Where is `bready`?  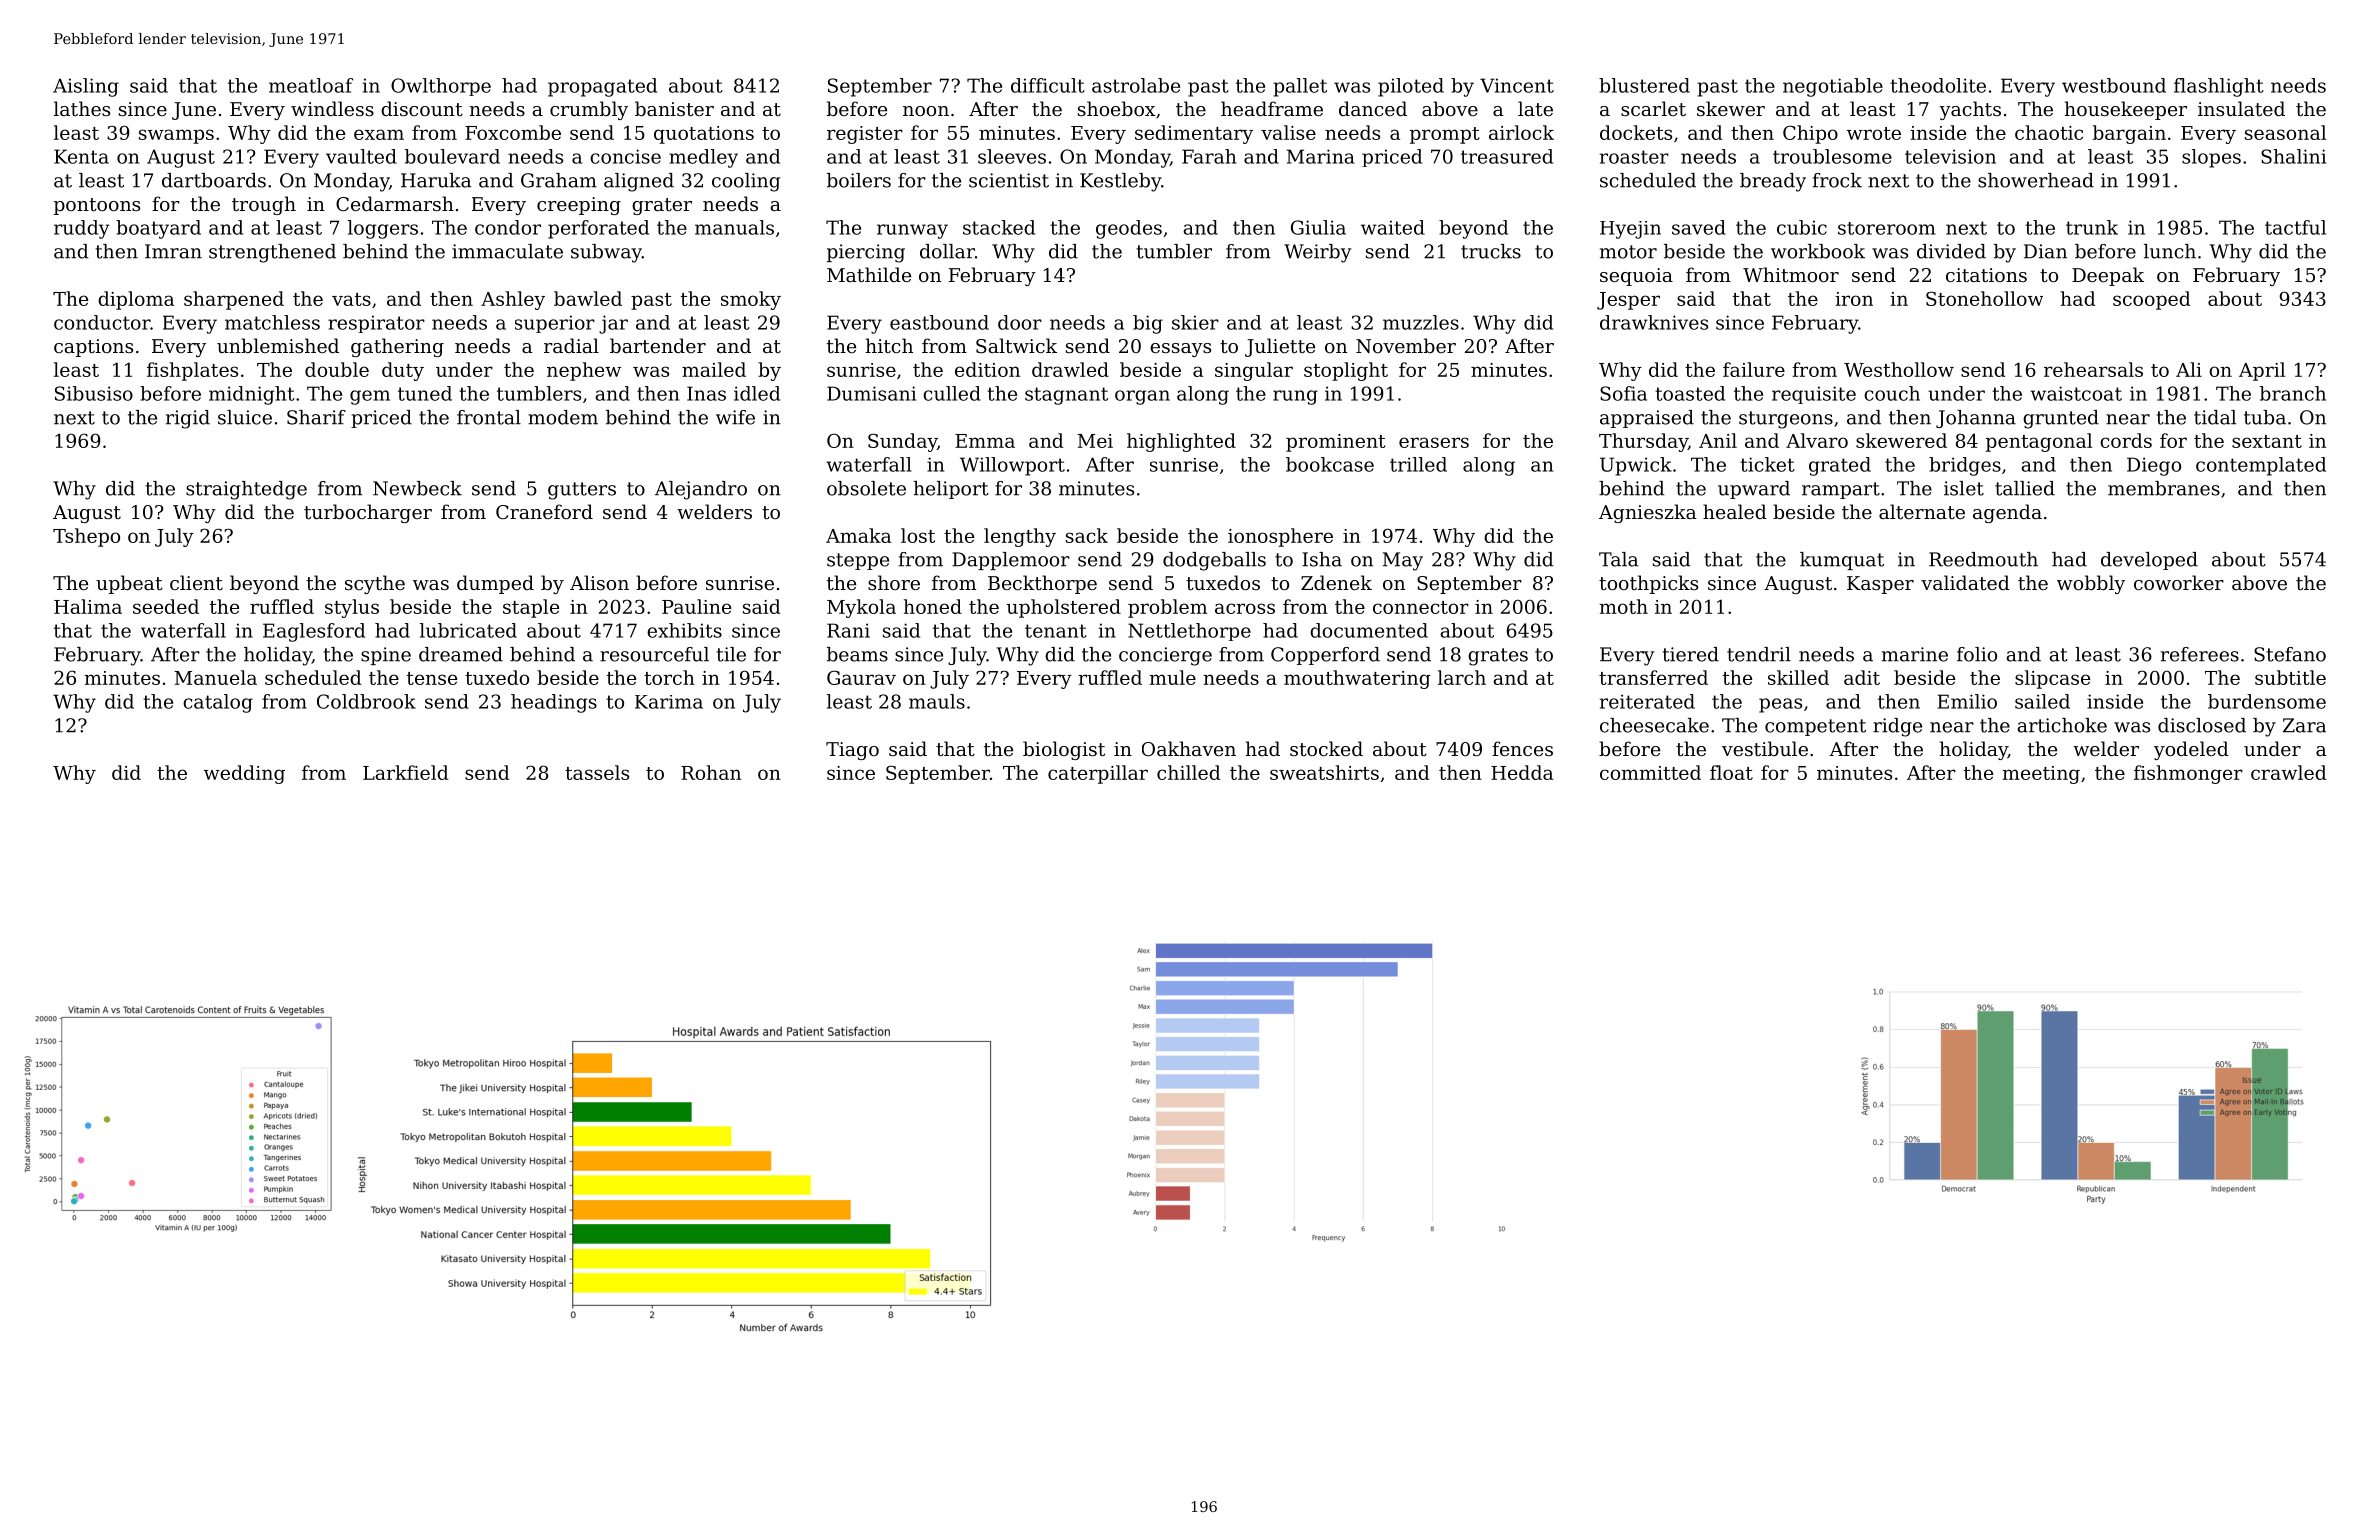
bready is located at coordinates (1773, 182).
